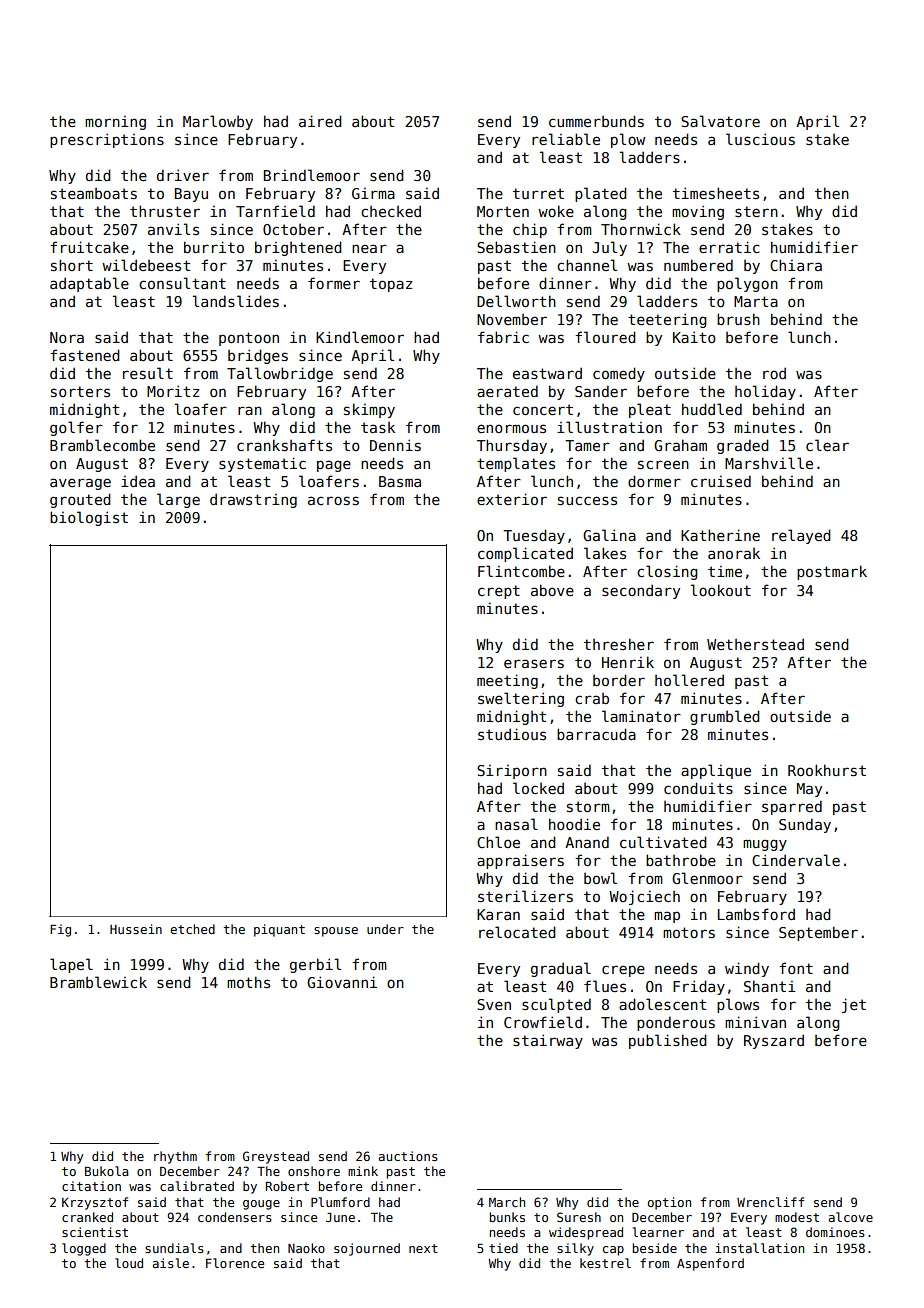 The image size is (924, 1308). Describe the element at coordinates (129, 1263) in the document. I see `loud` at that location.
